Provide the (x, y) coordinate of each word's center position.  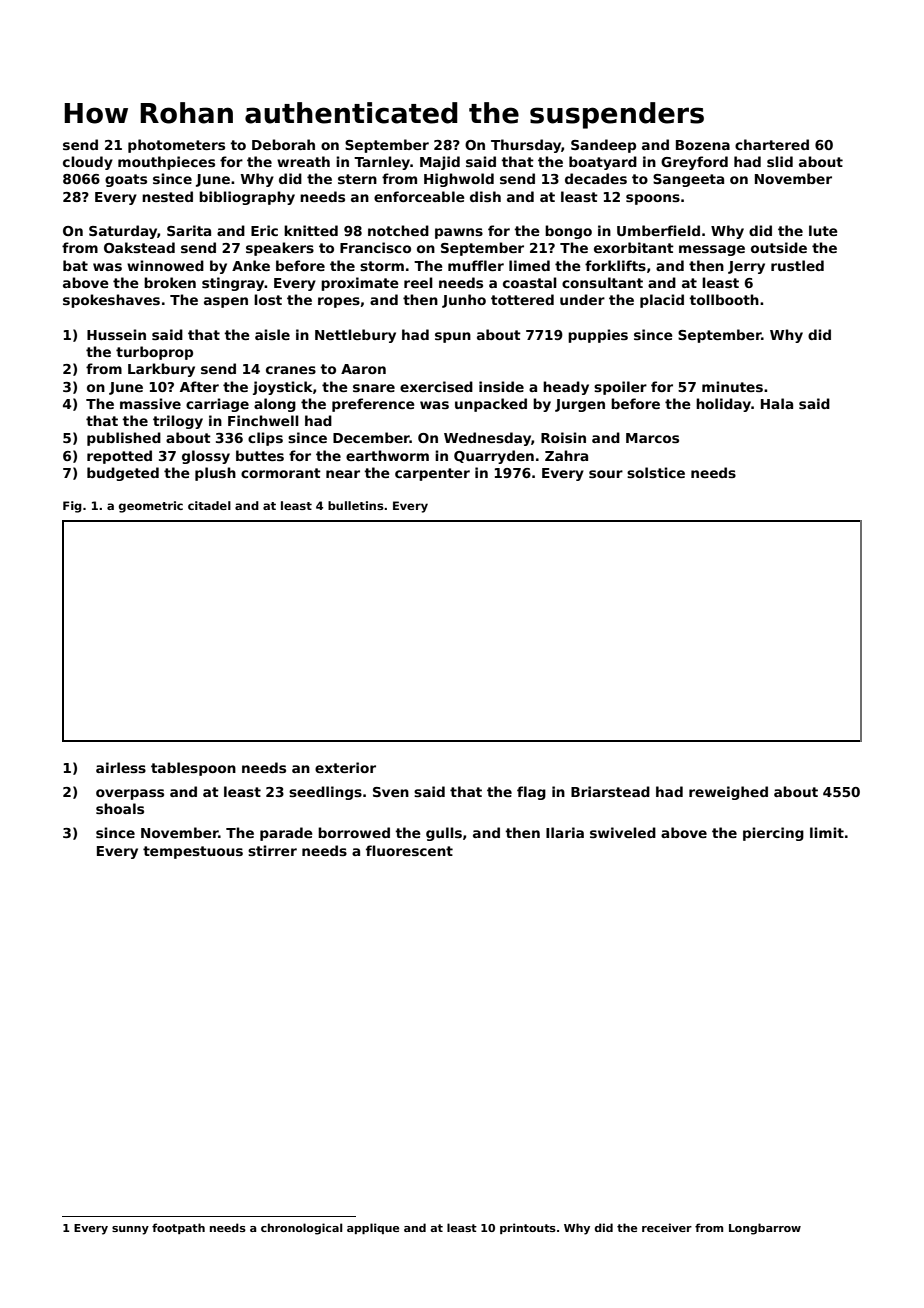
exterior (345, 767)
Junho (464, 301)
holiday (723, 405)
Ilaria (565, 832)
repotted (119, 457)
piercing (773, 834)
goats (126, 180)
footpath (178, 1228)
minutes (732, 386)
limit (827, 832)
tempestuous (193, 852)
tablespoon (193, 769)
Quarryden (494, 457)
